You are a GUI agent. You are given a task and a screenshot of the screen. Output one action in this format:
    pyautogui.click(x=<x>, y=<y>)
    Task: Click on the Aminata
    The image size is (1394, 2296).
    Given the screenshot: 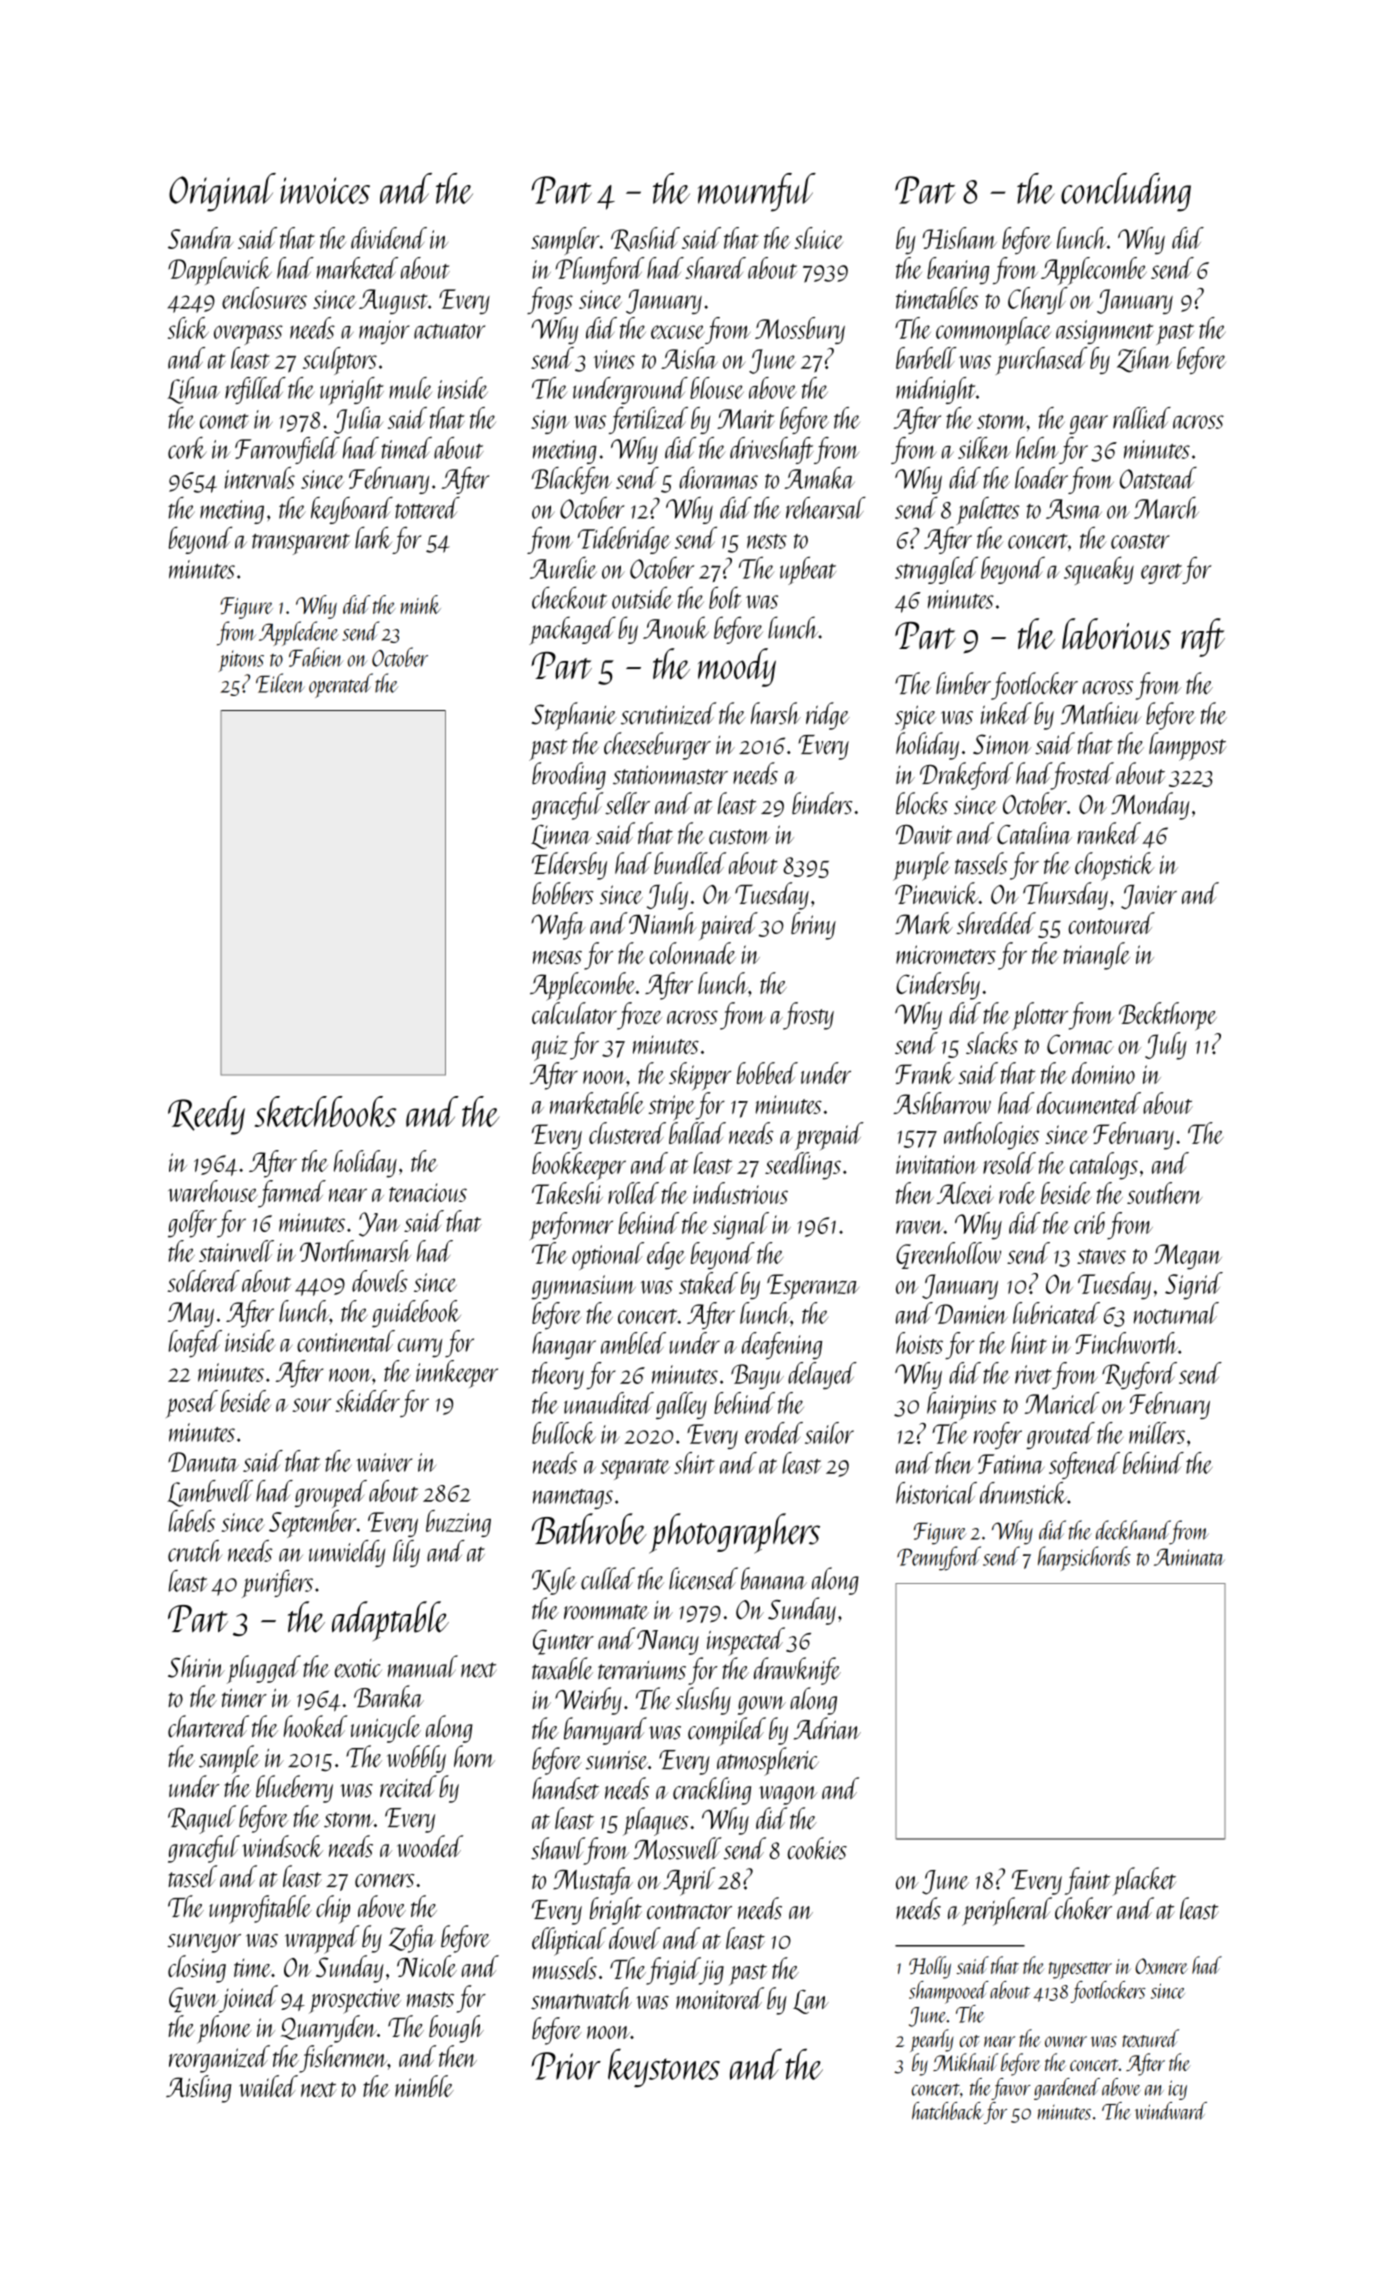 What is the action you would take?
    pyautogui.click(x=1189, y=1557)
